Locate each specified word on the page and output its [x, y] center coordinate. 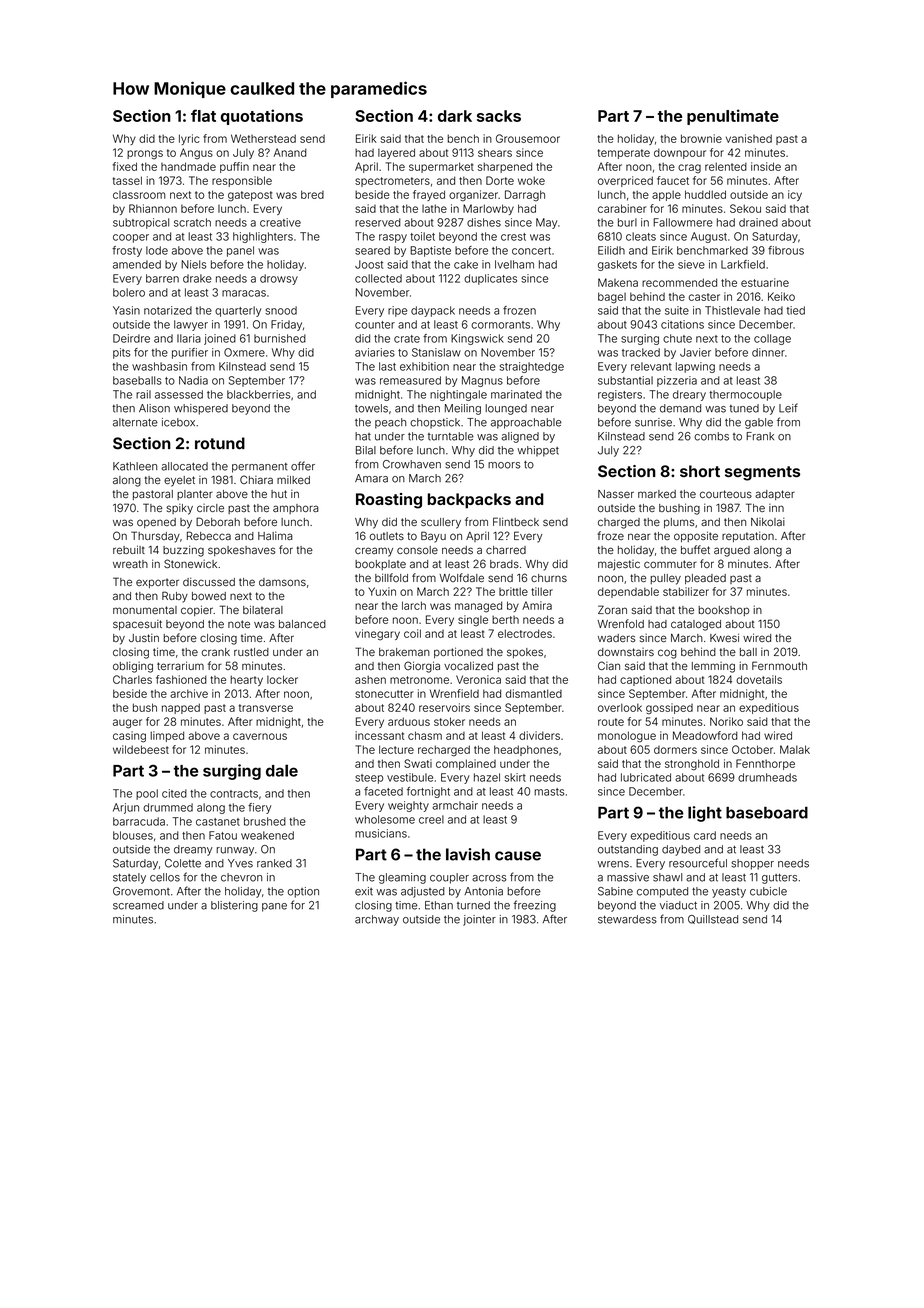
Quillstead [713, 919]
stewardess [627, 919]
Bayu [433, 537]
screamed [138, 905]
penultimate [733, 117]
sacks [499, 116]
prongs [145, 155]
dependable [628, 592]
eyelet [179, 481]
